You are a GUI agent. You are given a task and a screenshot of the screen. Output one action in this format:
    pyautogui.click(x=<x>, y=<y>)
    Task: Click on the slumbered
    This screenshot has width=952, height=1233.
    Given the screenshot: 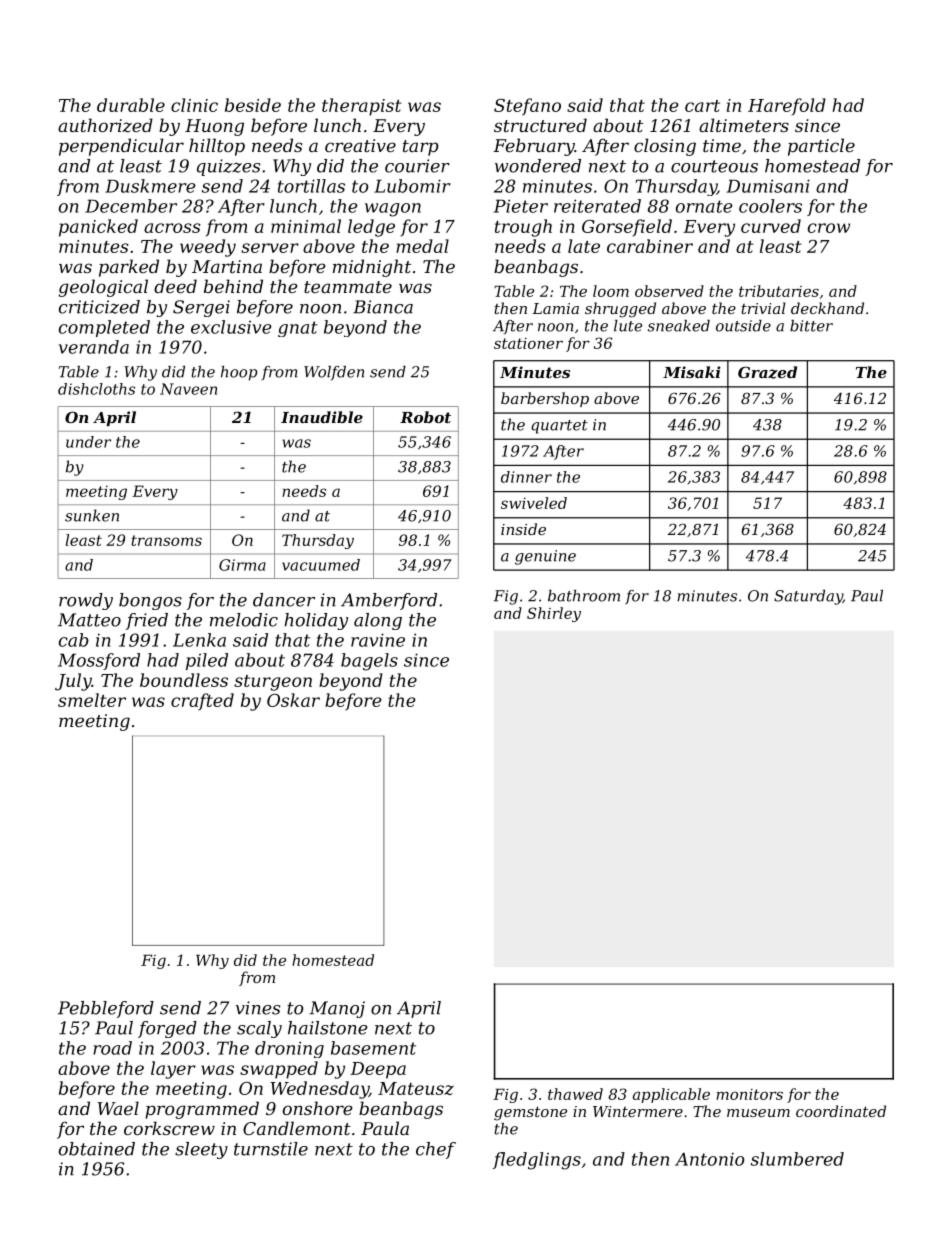 What is the action you would take?
    pyautogui.click(x=797, y=1159)
